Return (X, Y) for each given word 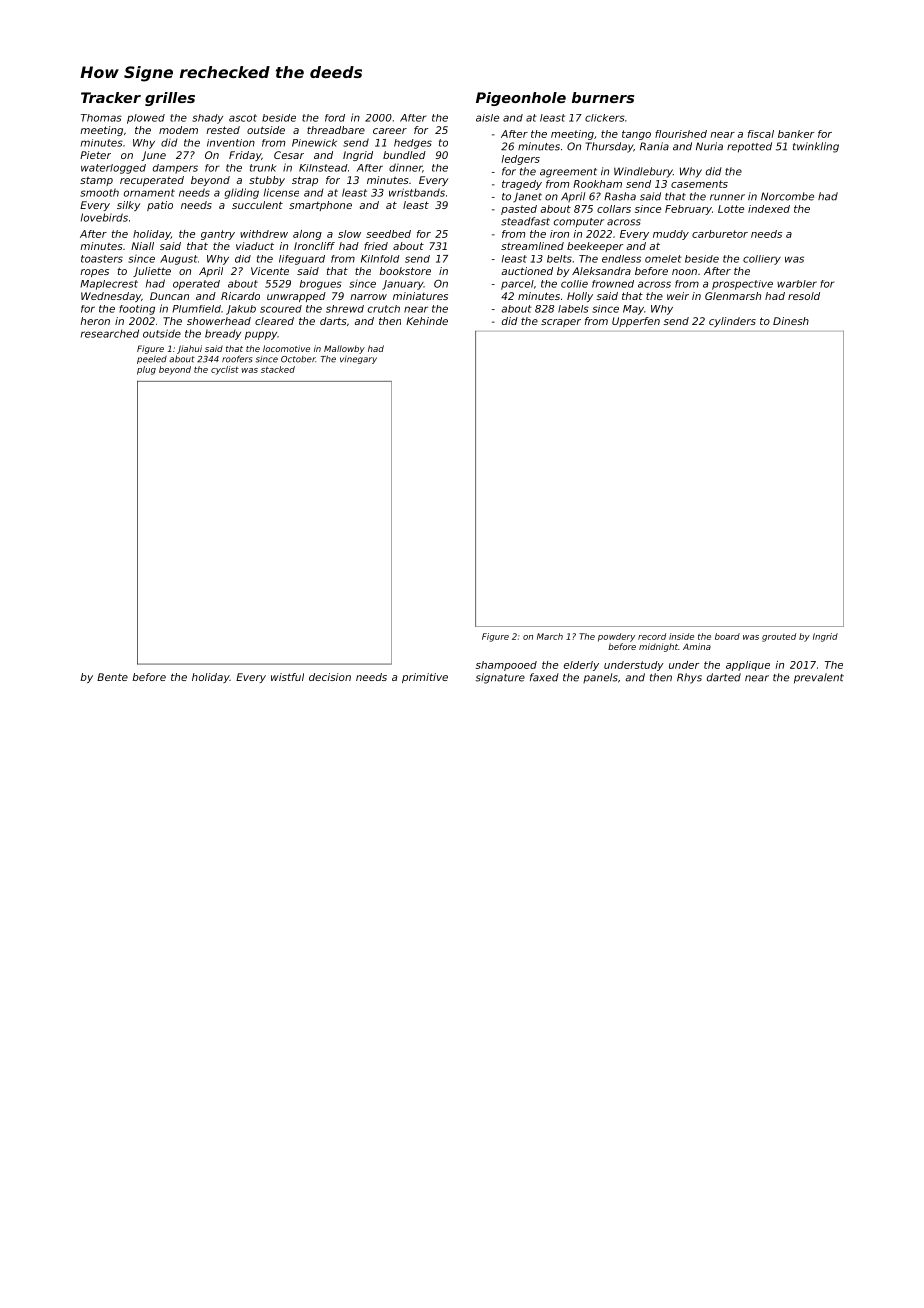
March (550, 636)
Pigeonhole (521, 99)
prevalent (819, 678)
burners (603, 97)
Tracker (111, 97)
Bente (112, 677)
